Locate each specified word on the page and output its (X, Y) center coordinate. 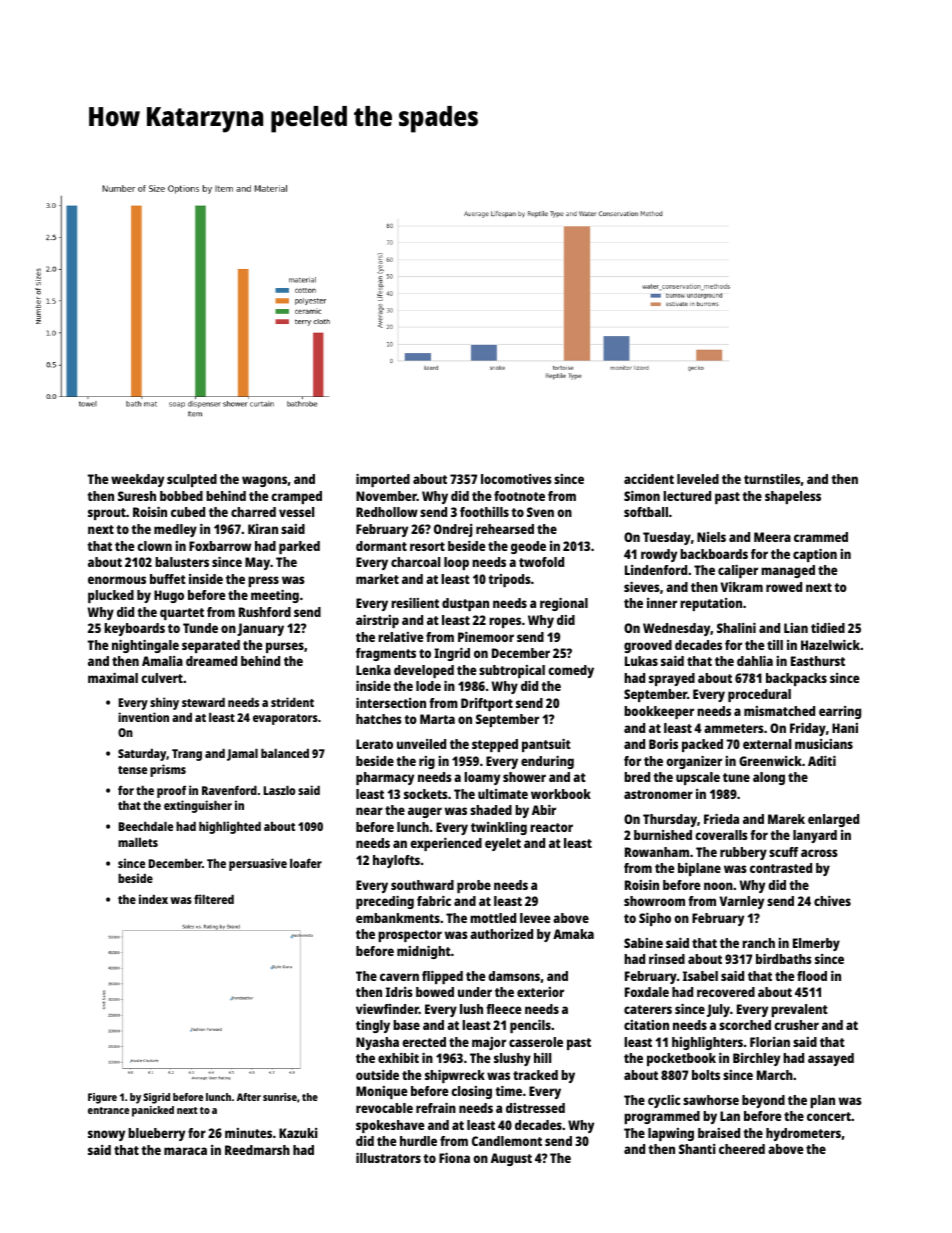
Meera (772, 537)
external (767, 744)
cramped (296, 497)
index (153, 899)
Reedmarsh (257, 1150)
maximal (113, 678)
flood (812, 976)
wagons (264, 481)
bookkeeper (659, 712)
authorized (501, 934)
